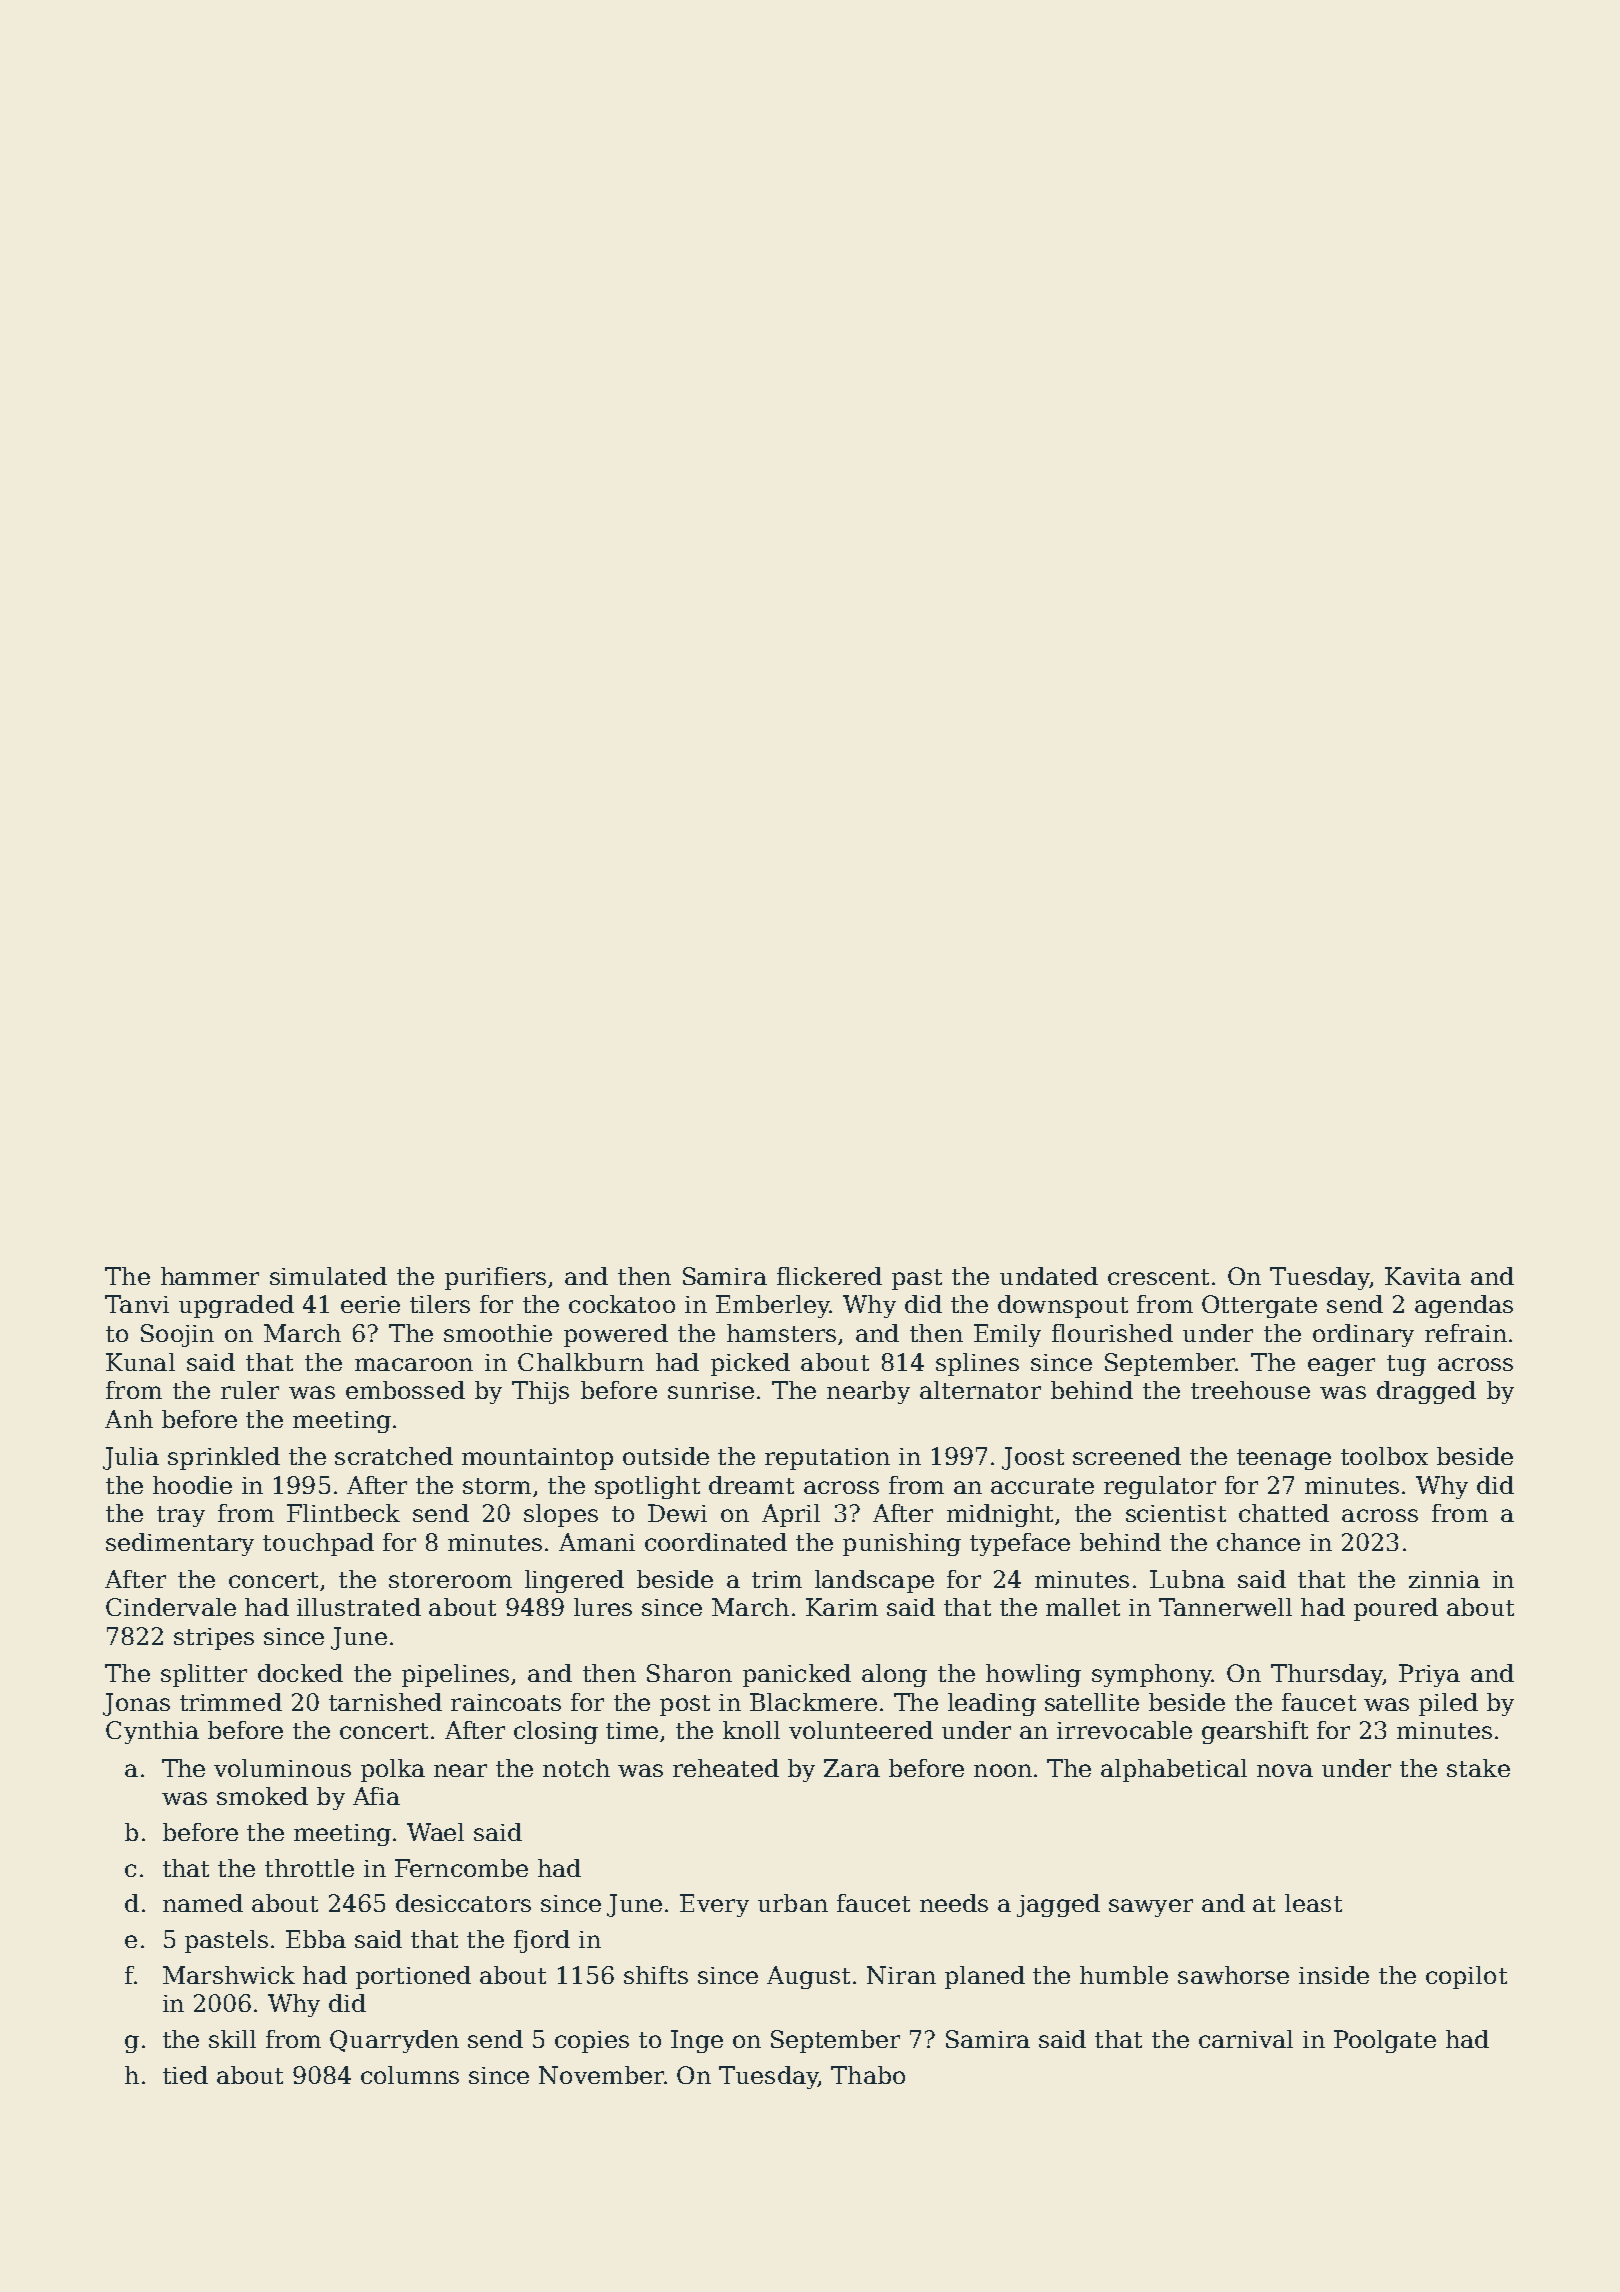 Image resolution: width=1620 pixels, height=2292 pixels. Describe the element at coordinates (282, 1768) in the screenshot. I see `voluminous` at that location.
